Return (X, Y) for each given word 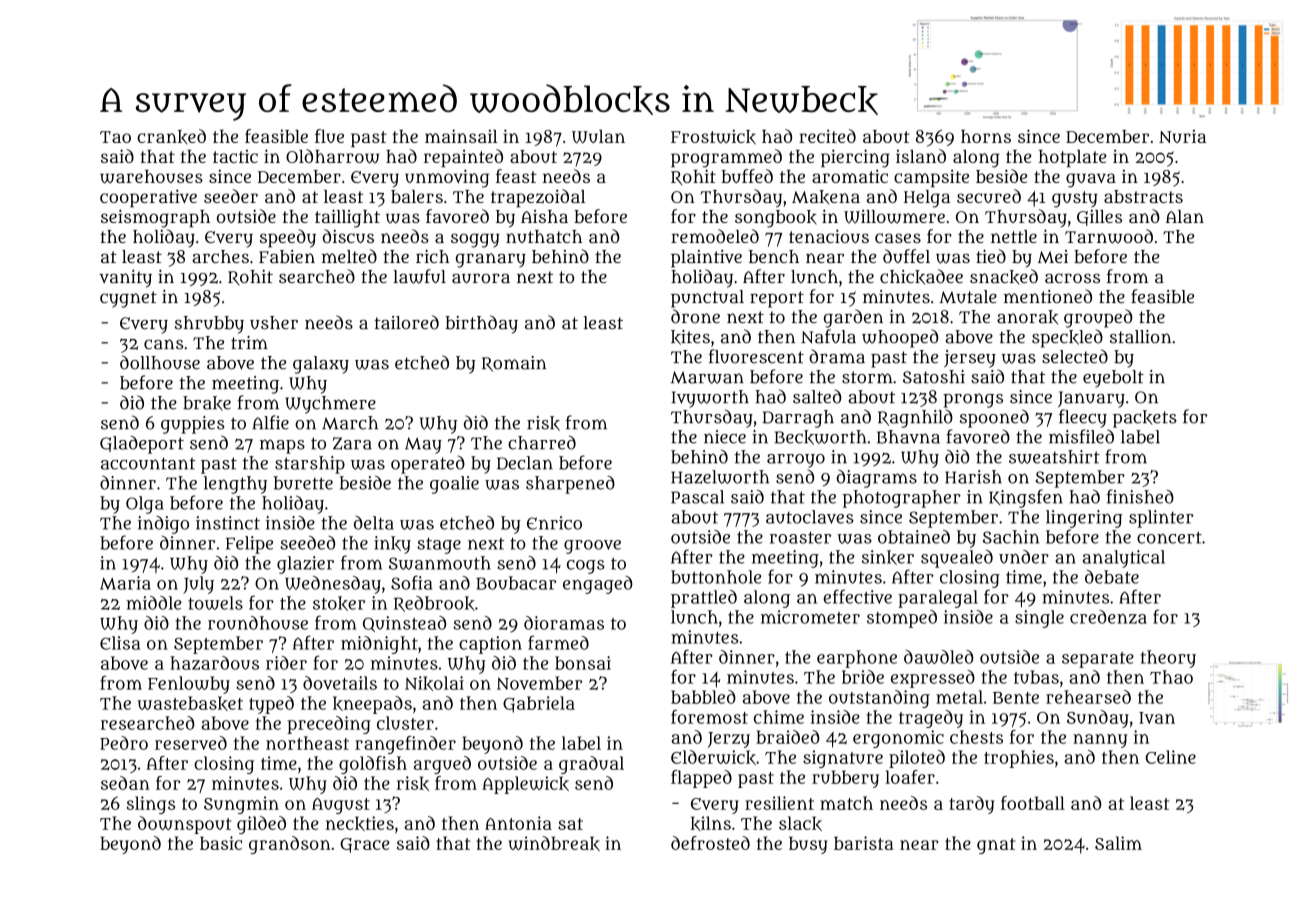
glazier (305, 565)
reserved (191, 743)
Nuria (1182, 136)
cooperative (148, 198)
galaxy (321, 365)
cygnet (128, 299)
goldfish (373, 765)
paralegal (938, 599)
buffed (747, 176)
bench (774, 257)
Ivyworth (710, 399)
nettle (1014, 236)
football (1033, 803)
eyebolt (1113, 379)
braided (788, 737)
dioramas (564, 623)
